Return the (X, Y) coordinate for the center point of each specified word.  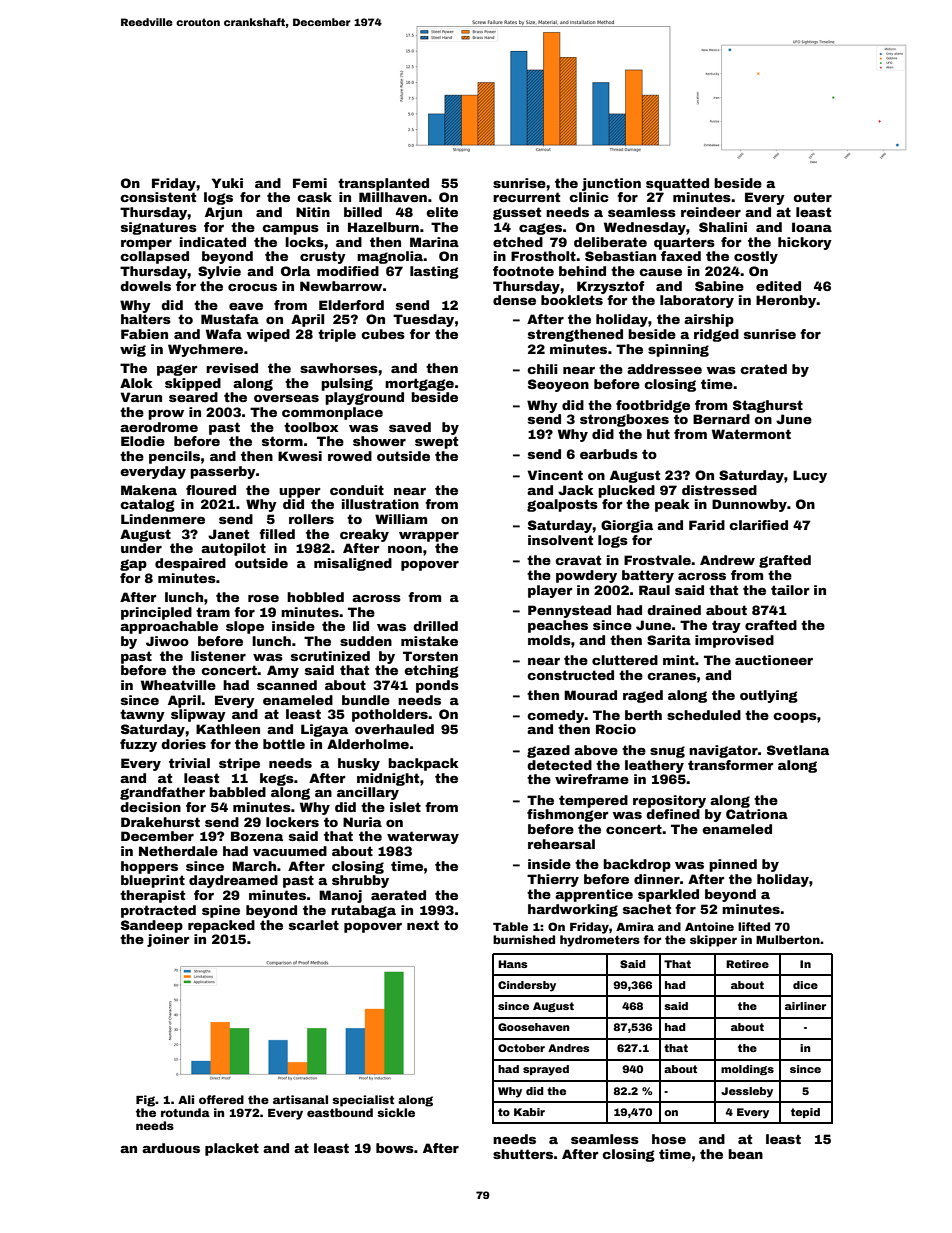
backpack (423, 764)
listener (218, 656)
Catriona (757, 814)
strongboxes (624, 420)
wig (133, 350)
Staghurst (768, 406)
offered (221, 1099)
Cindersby (527, 986)
